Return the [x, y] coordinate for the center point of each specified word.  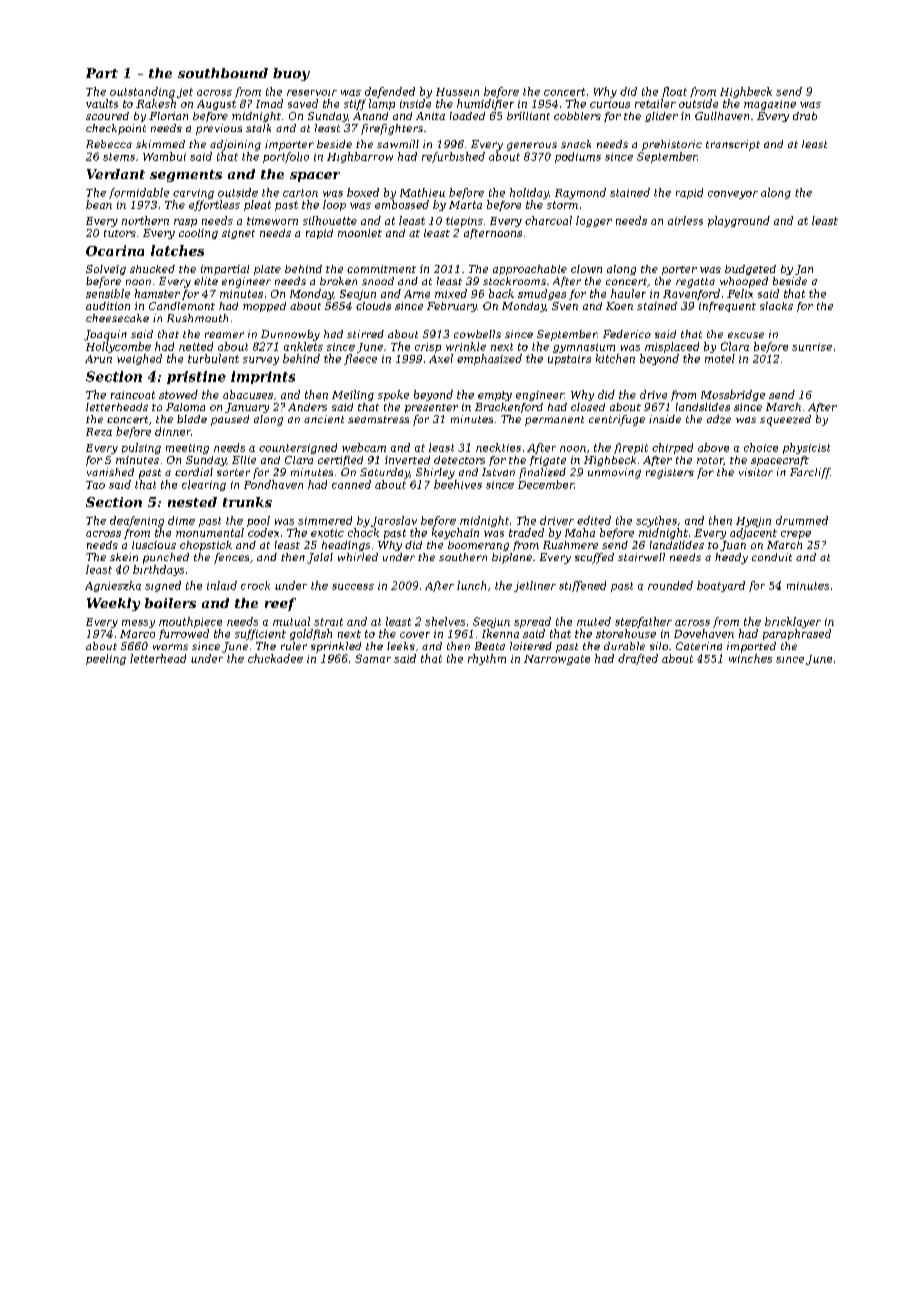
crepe [796, 535]
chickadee [275, 658]
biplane [512, 558]
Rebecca [109, 144]
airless [685, 220]
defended [390, 92]
